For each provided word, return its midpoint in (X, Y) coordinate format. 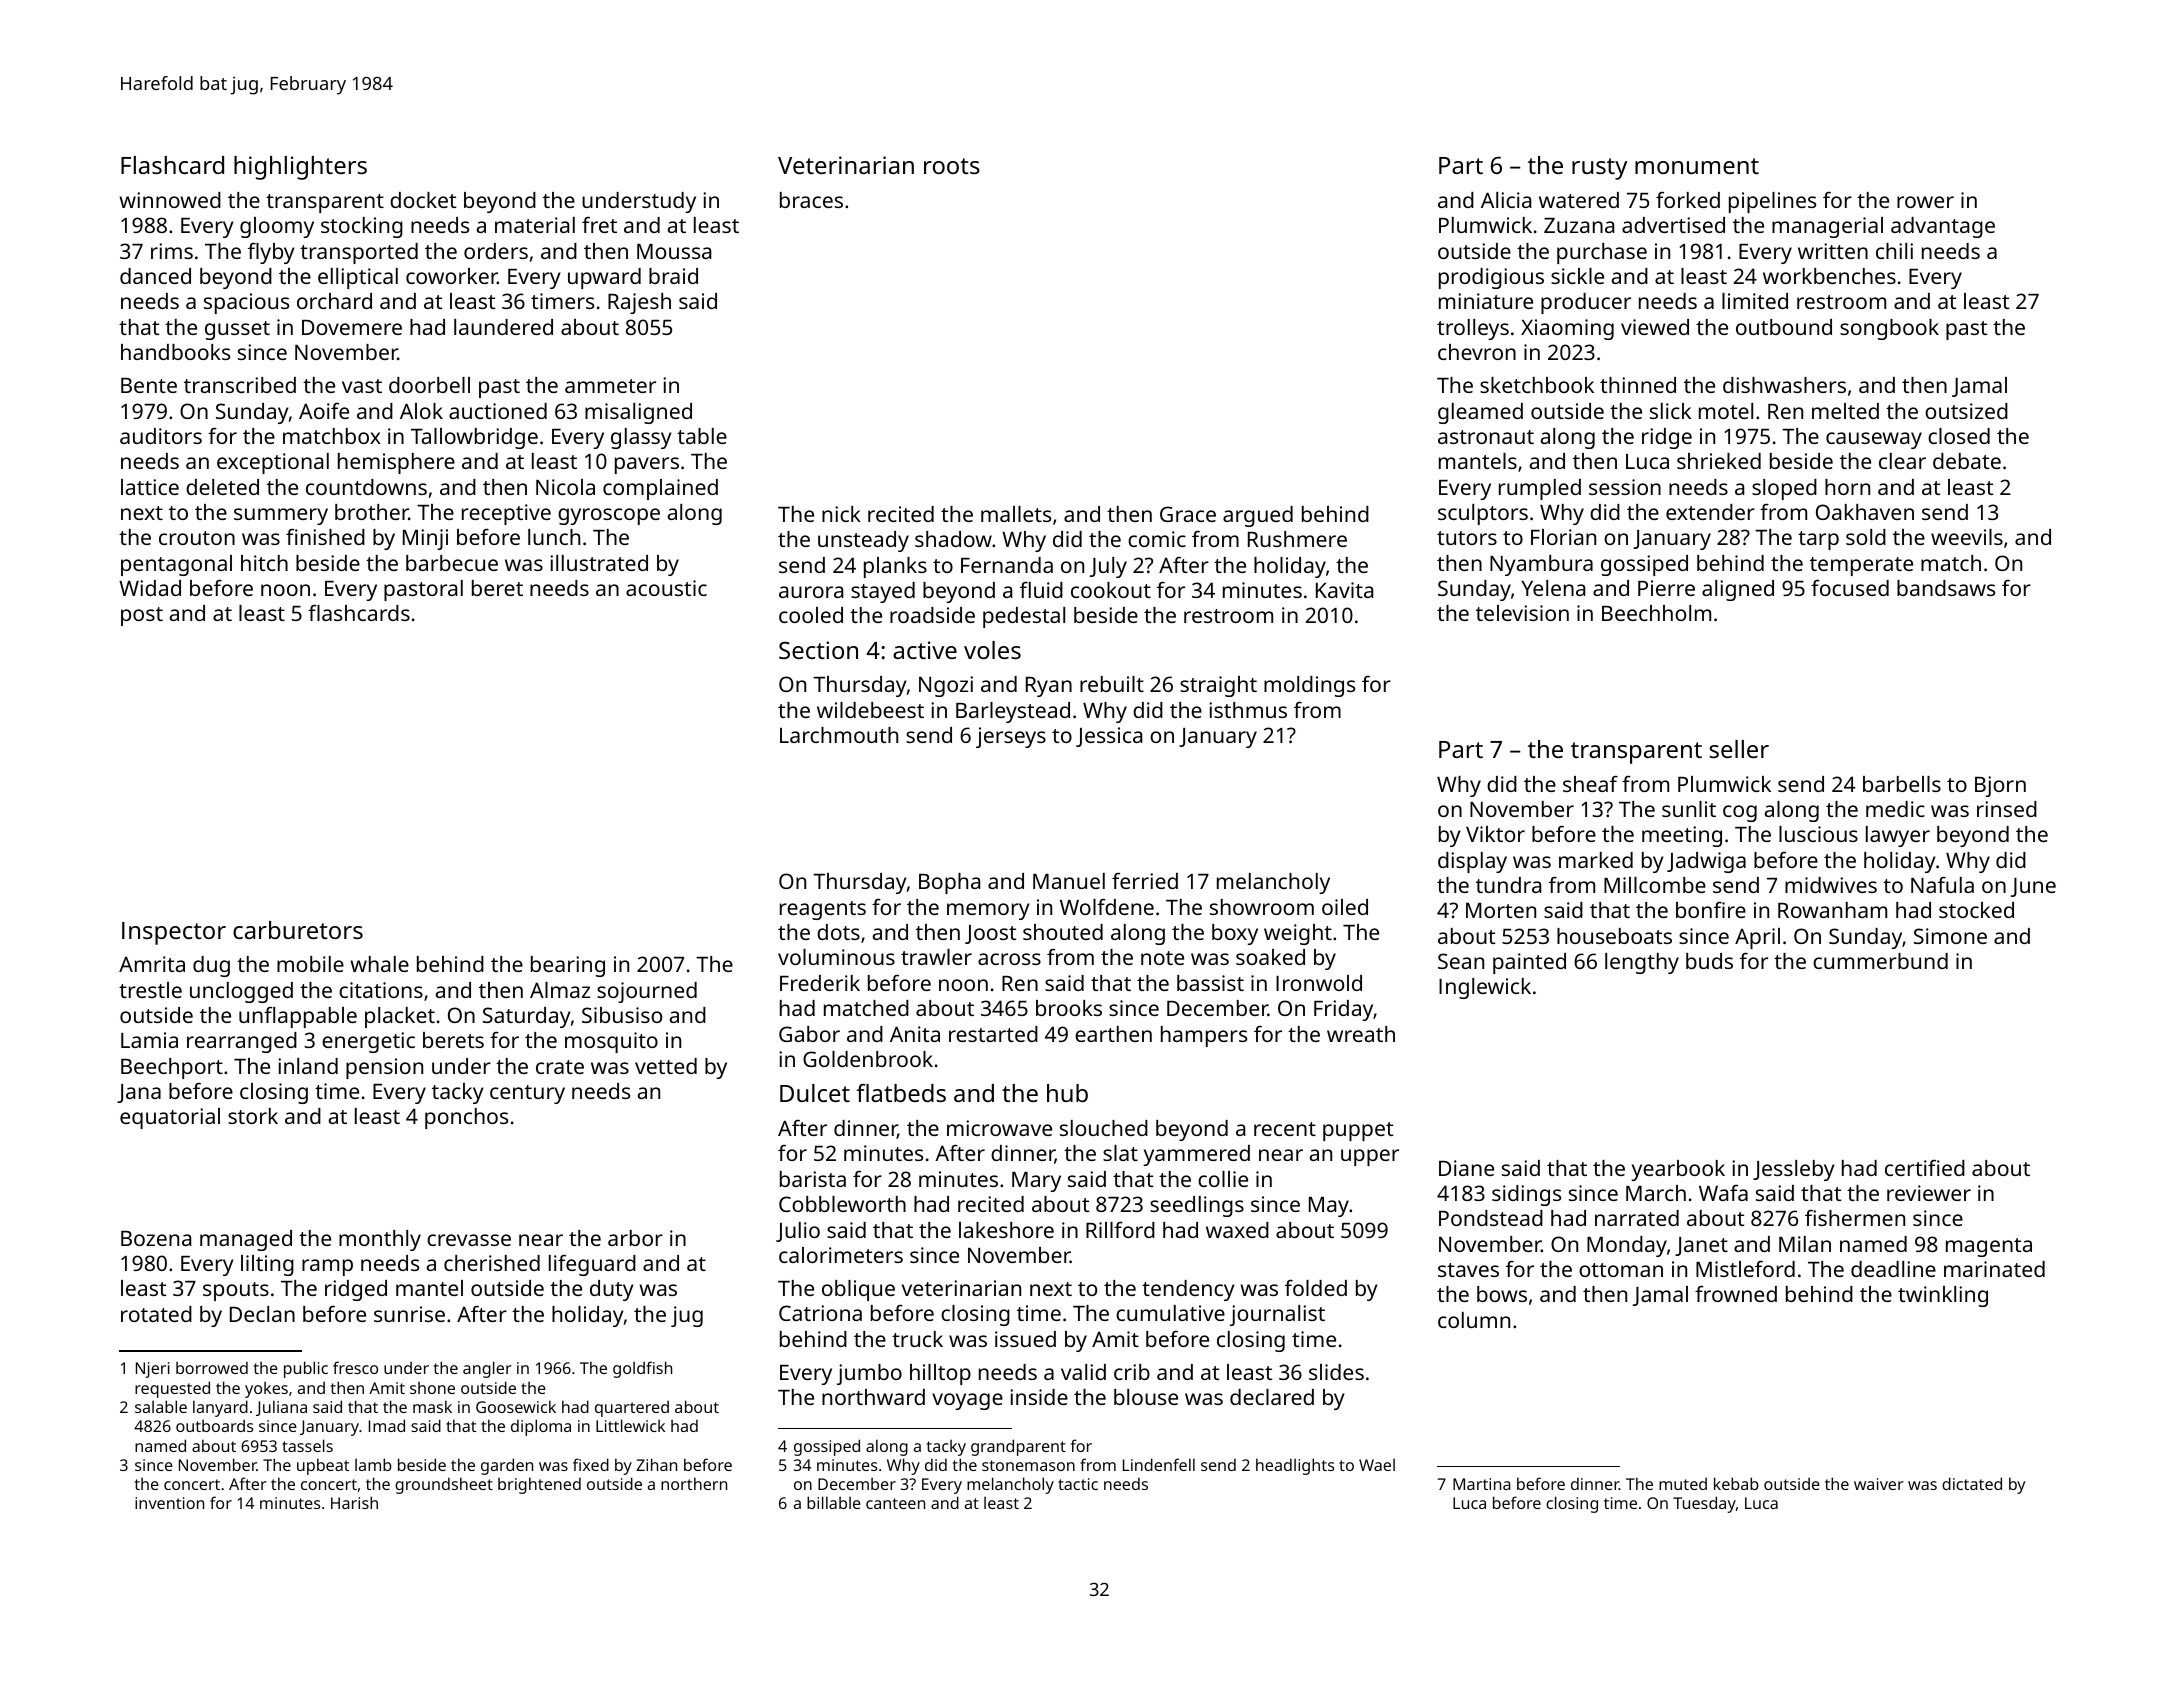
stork (253, 1116)
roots (952, 166)
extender (1710, 512)
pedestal (1024, 617)
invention (169, 1503)
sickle (1577, 276)
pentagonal (176, 565)
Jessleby (1794, 1170)
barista (813, 1179)
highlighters (300, 168)
